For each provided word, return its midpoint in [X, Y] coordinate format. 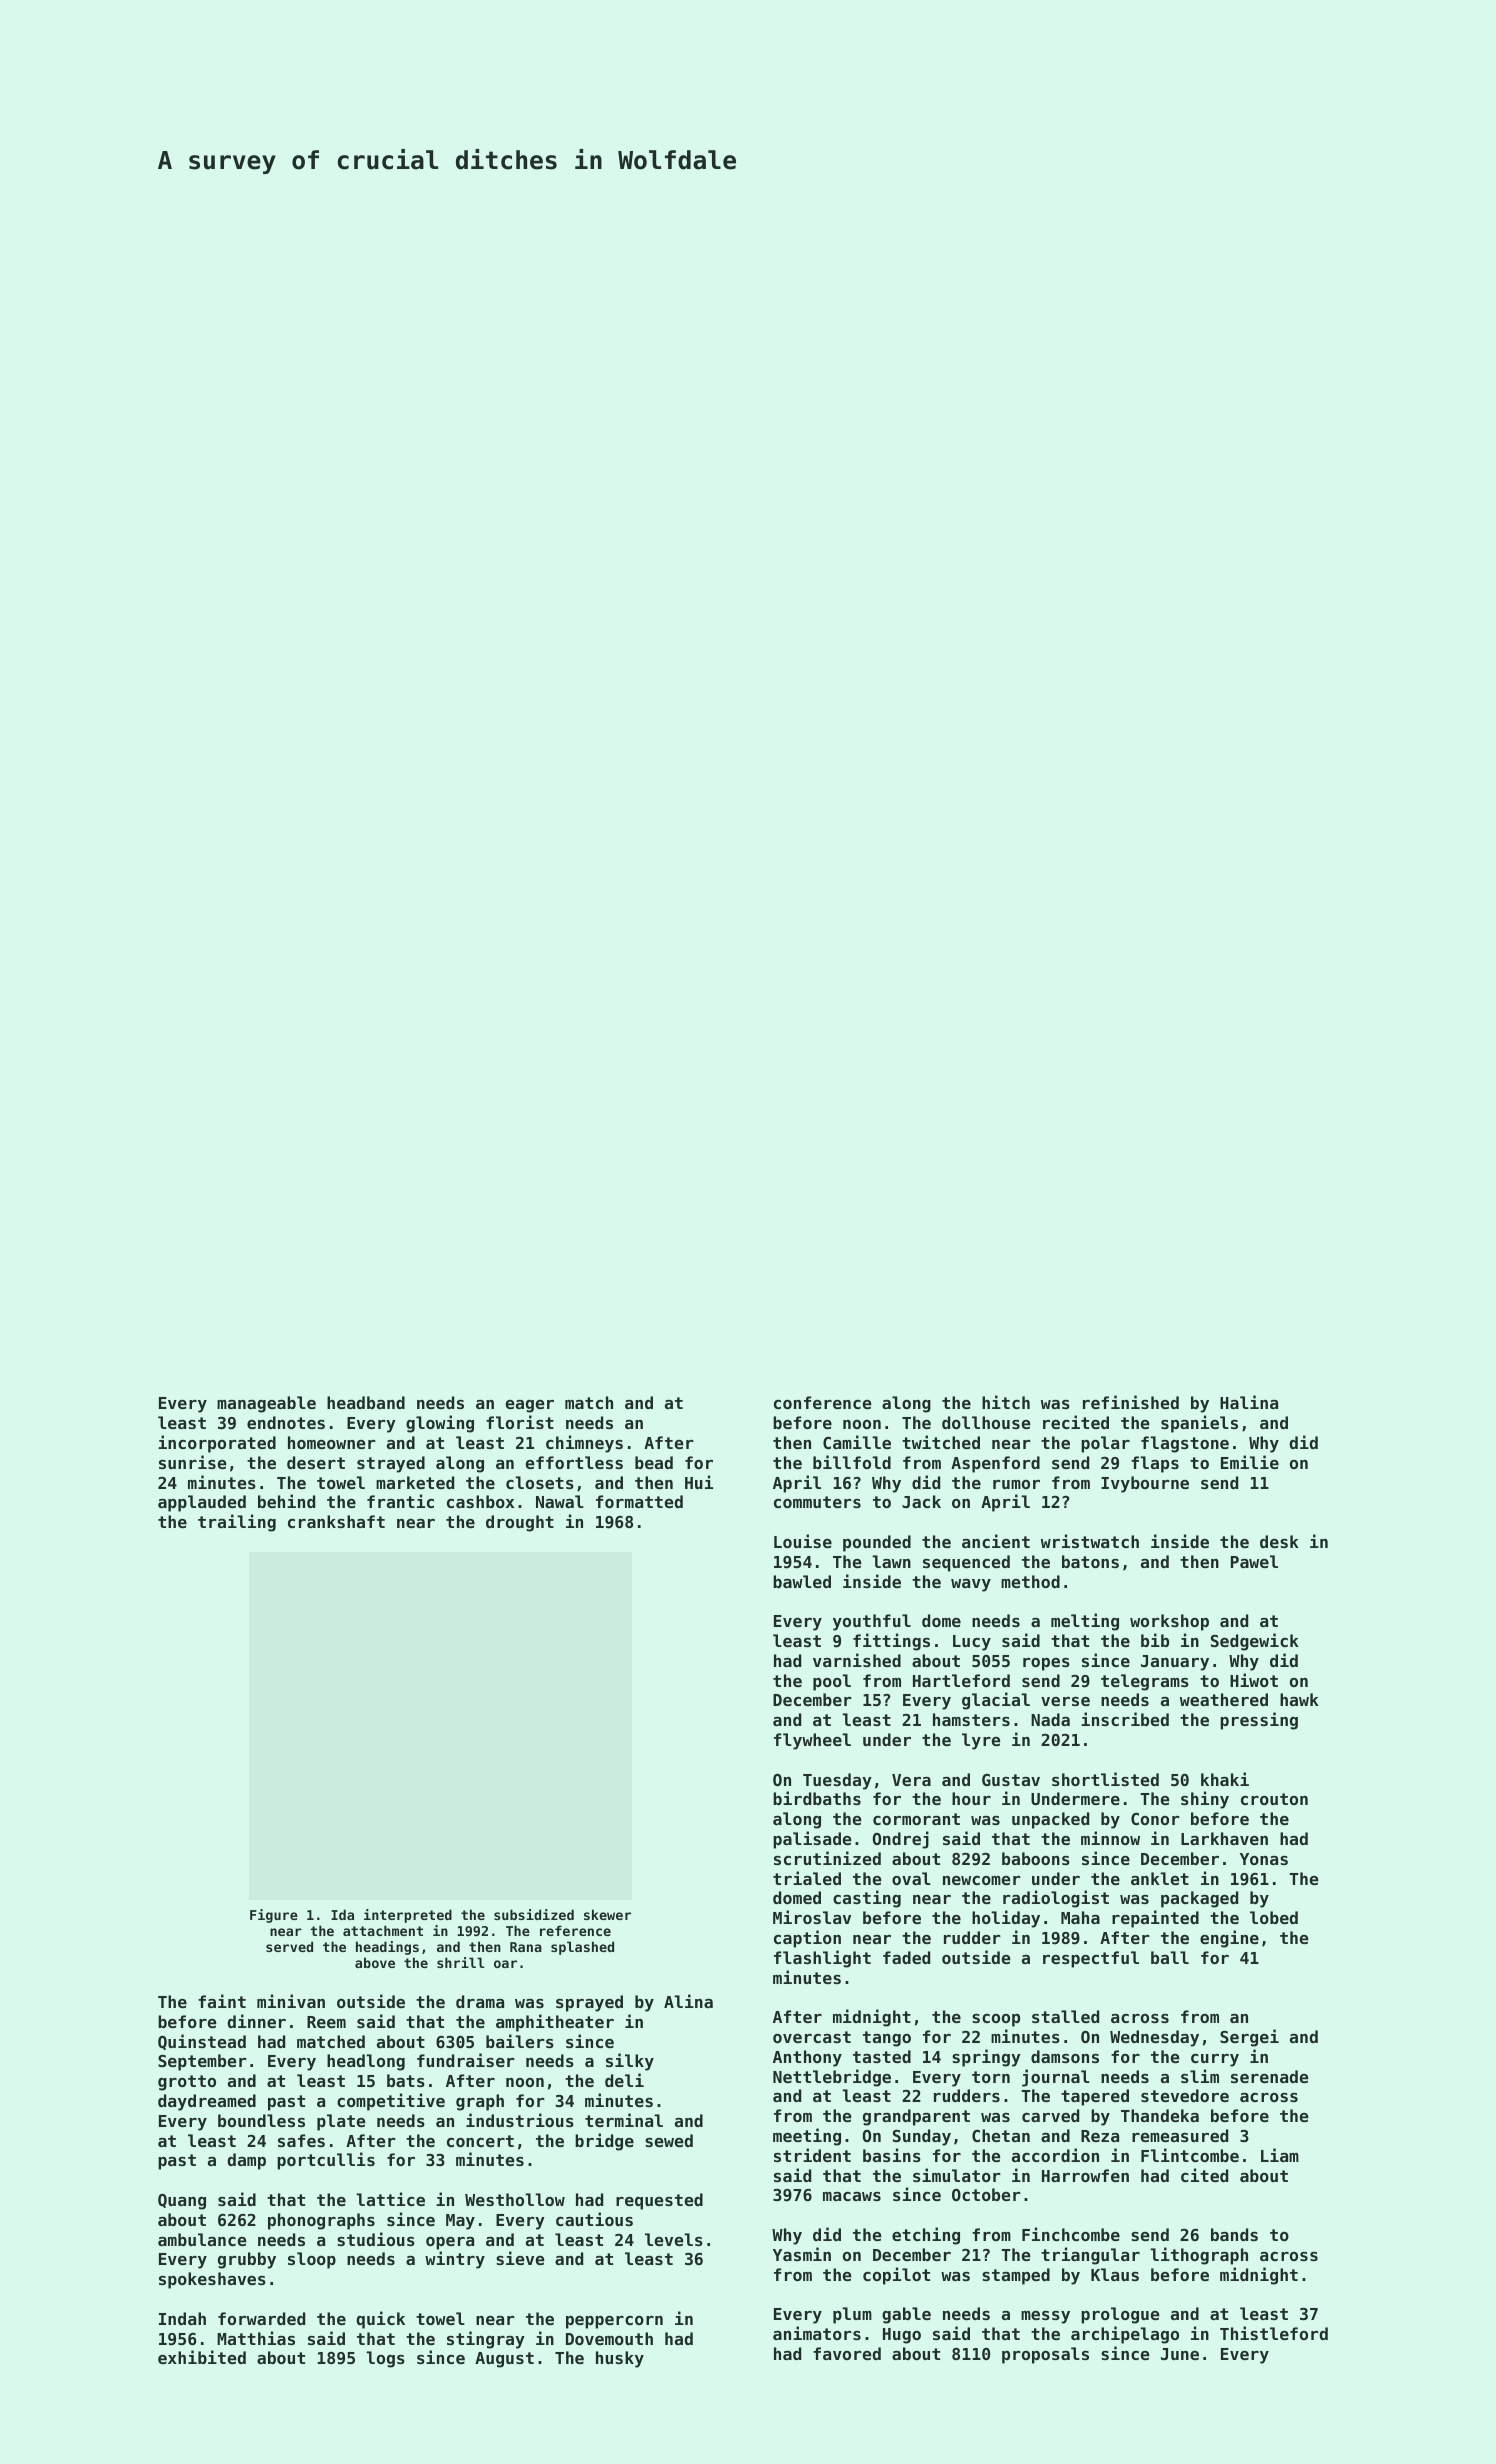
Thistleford [1274, 2333]
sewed [669, 2140]
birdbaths [817, 1798]
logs [385, 2359]
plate [341, 2122]
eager [530, 1406]
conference [823, 1402]
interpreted [408, 1916]
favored [847, 2353]
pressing [1259, 1721]
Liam [1280, 2155]
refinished [1131, 1402]
